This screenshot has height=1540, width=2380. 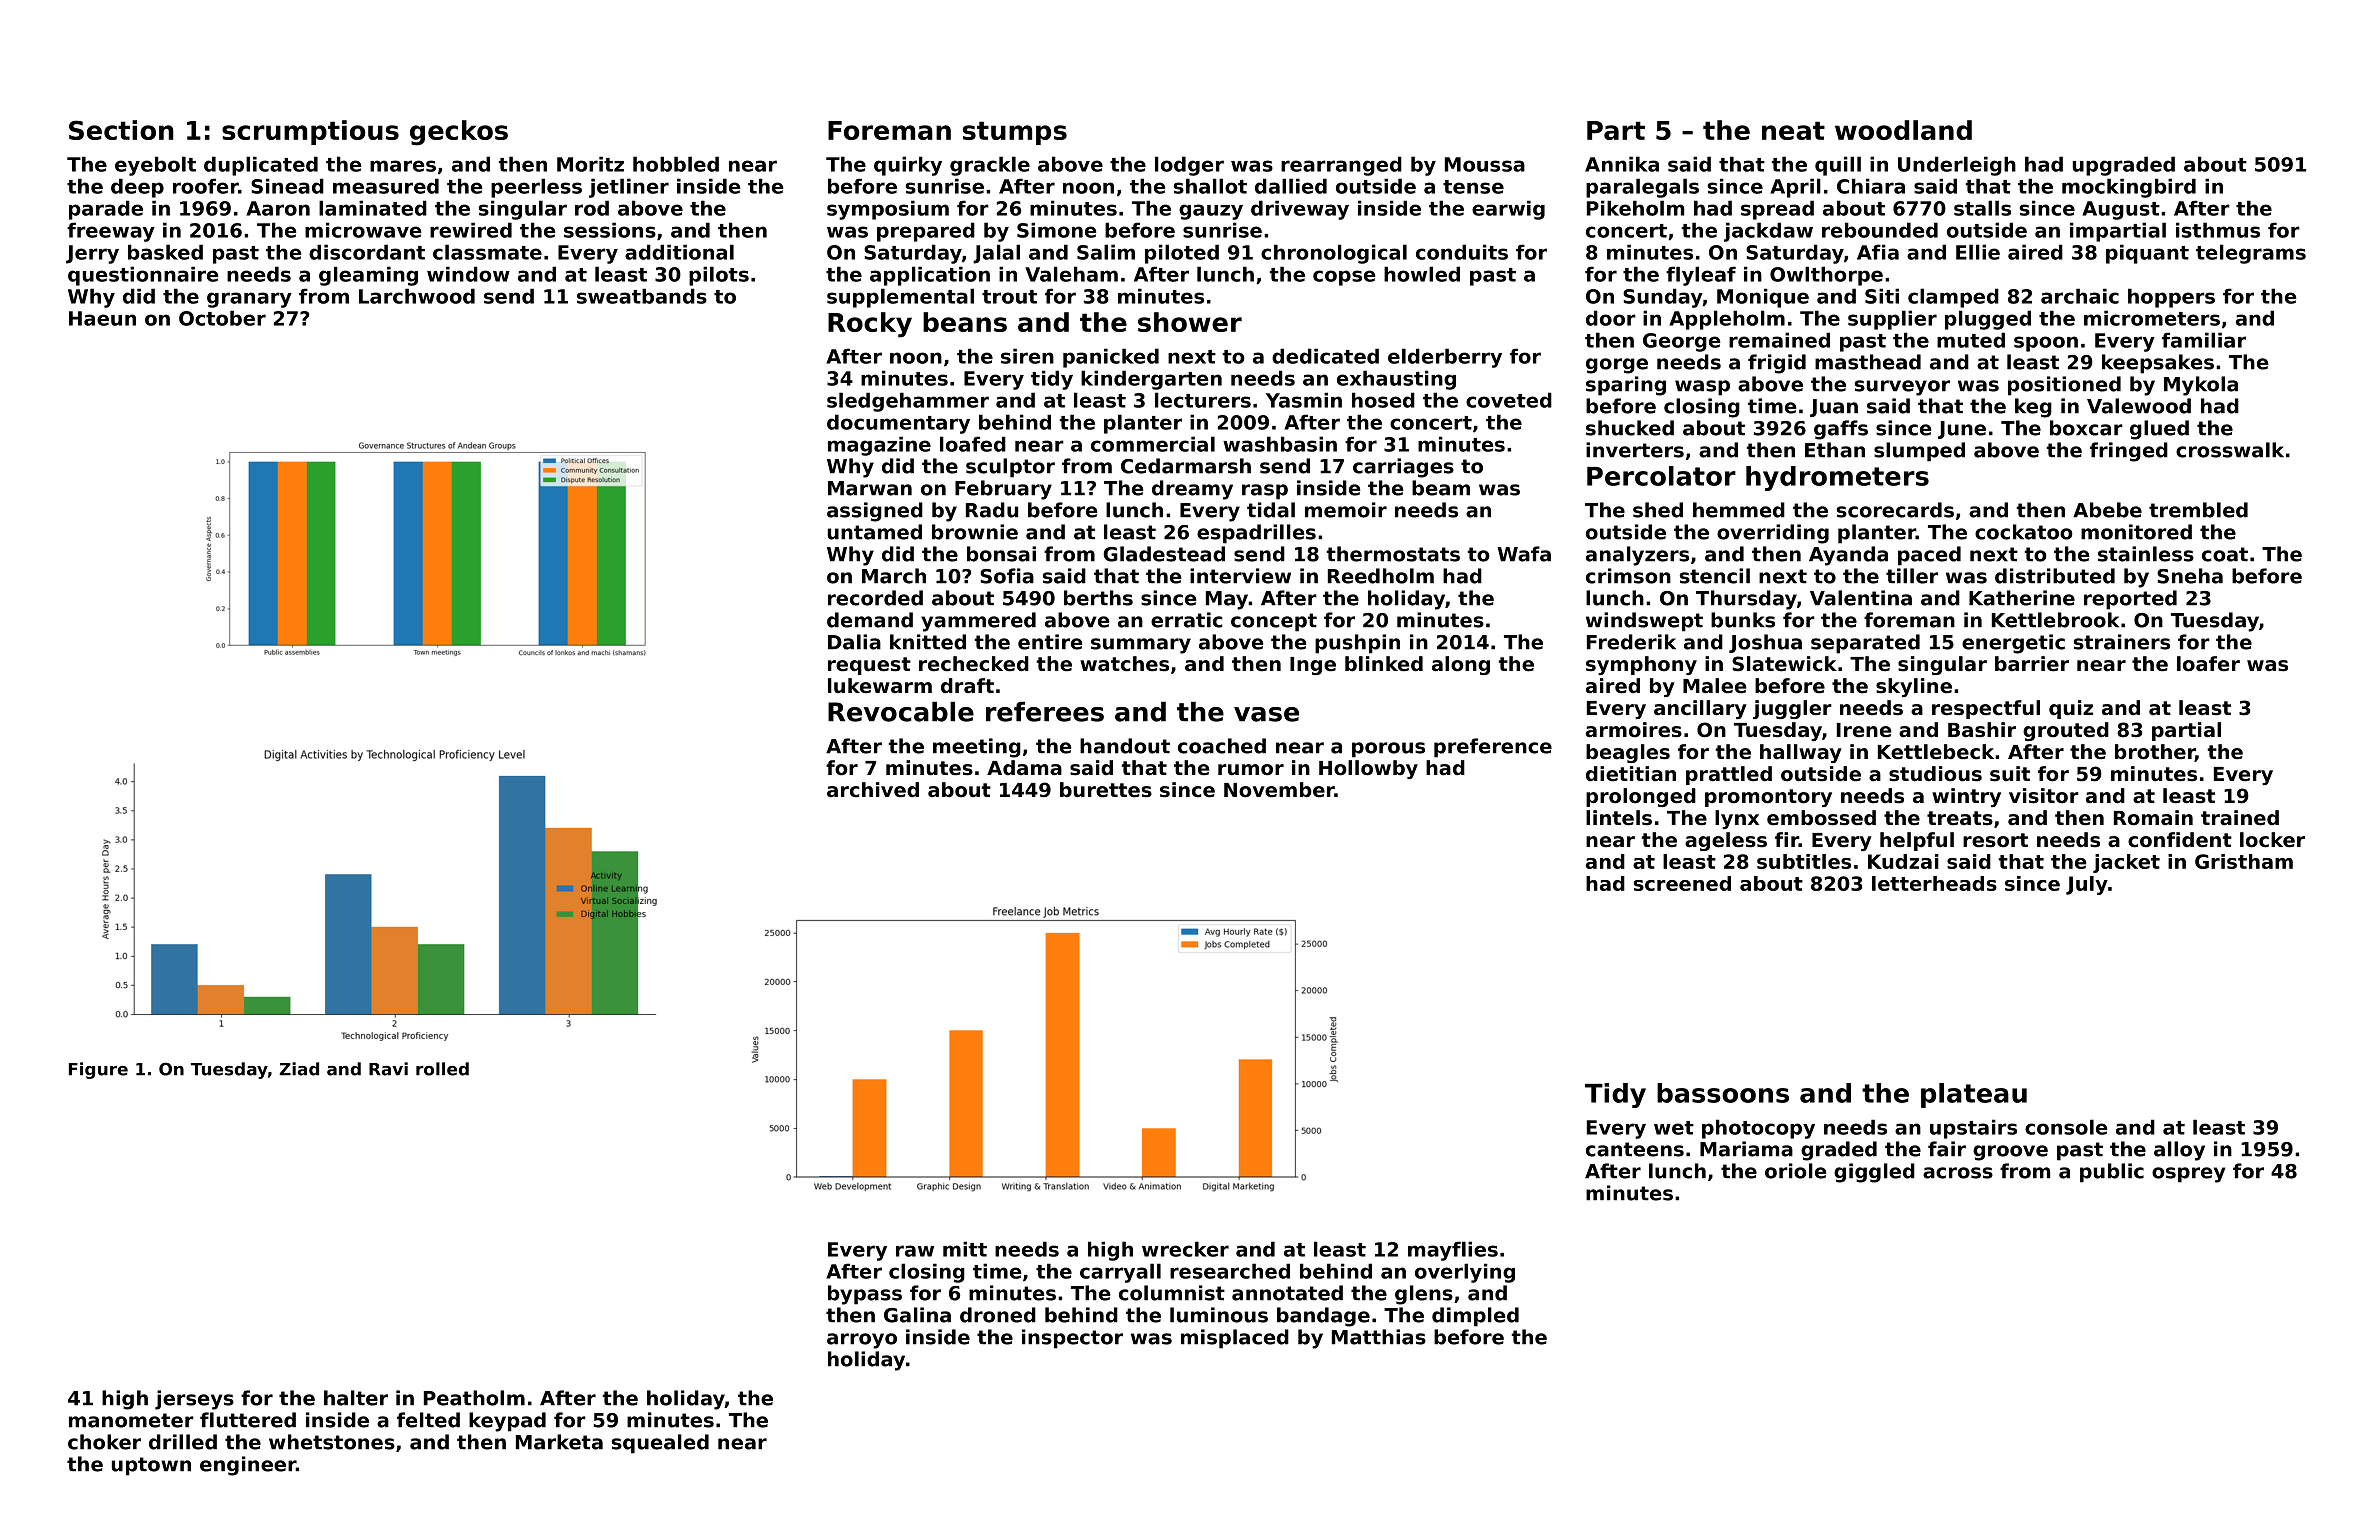 I want to click on watches, so click(x=1124, y=664).
